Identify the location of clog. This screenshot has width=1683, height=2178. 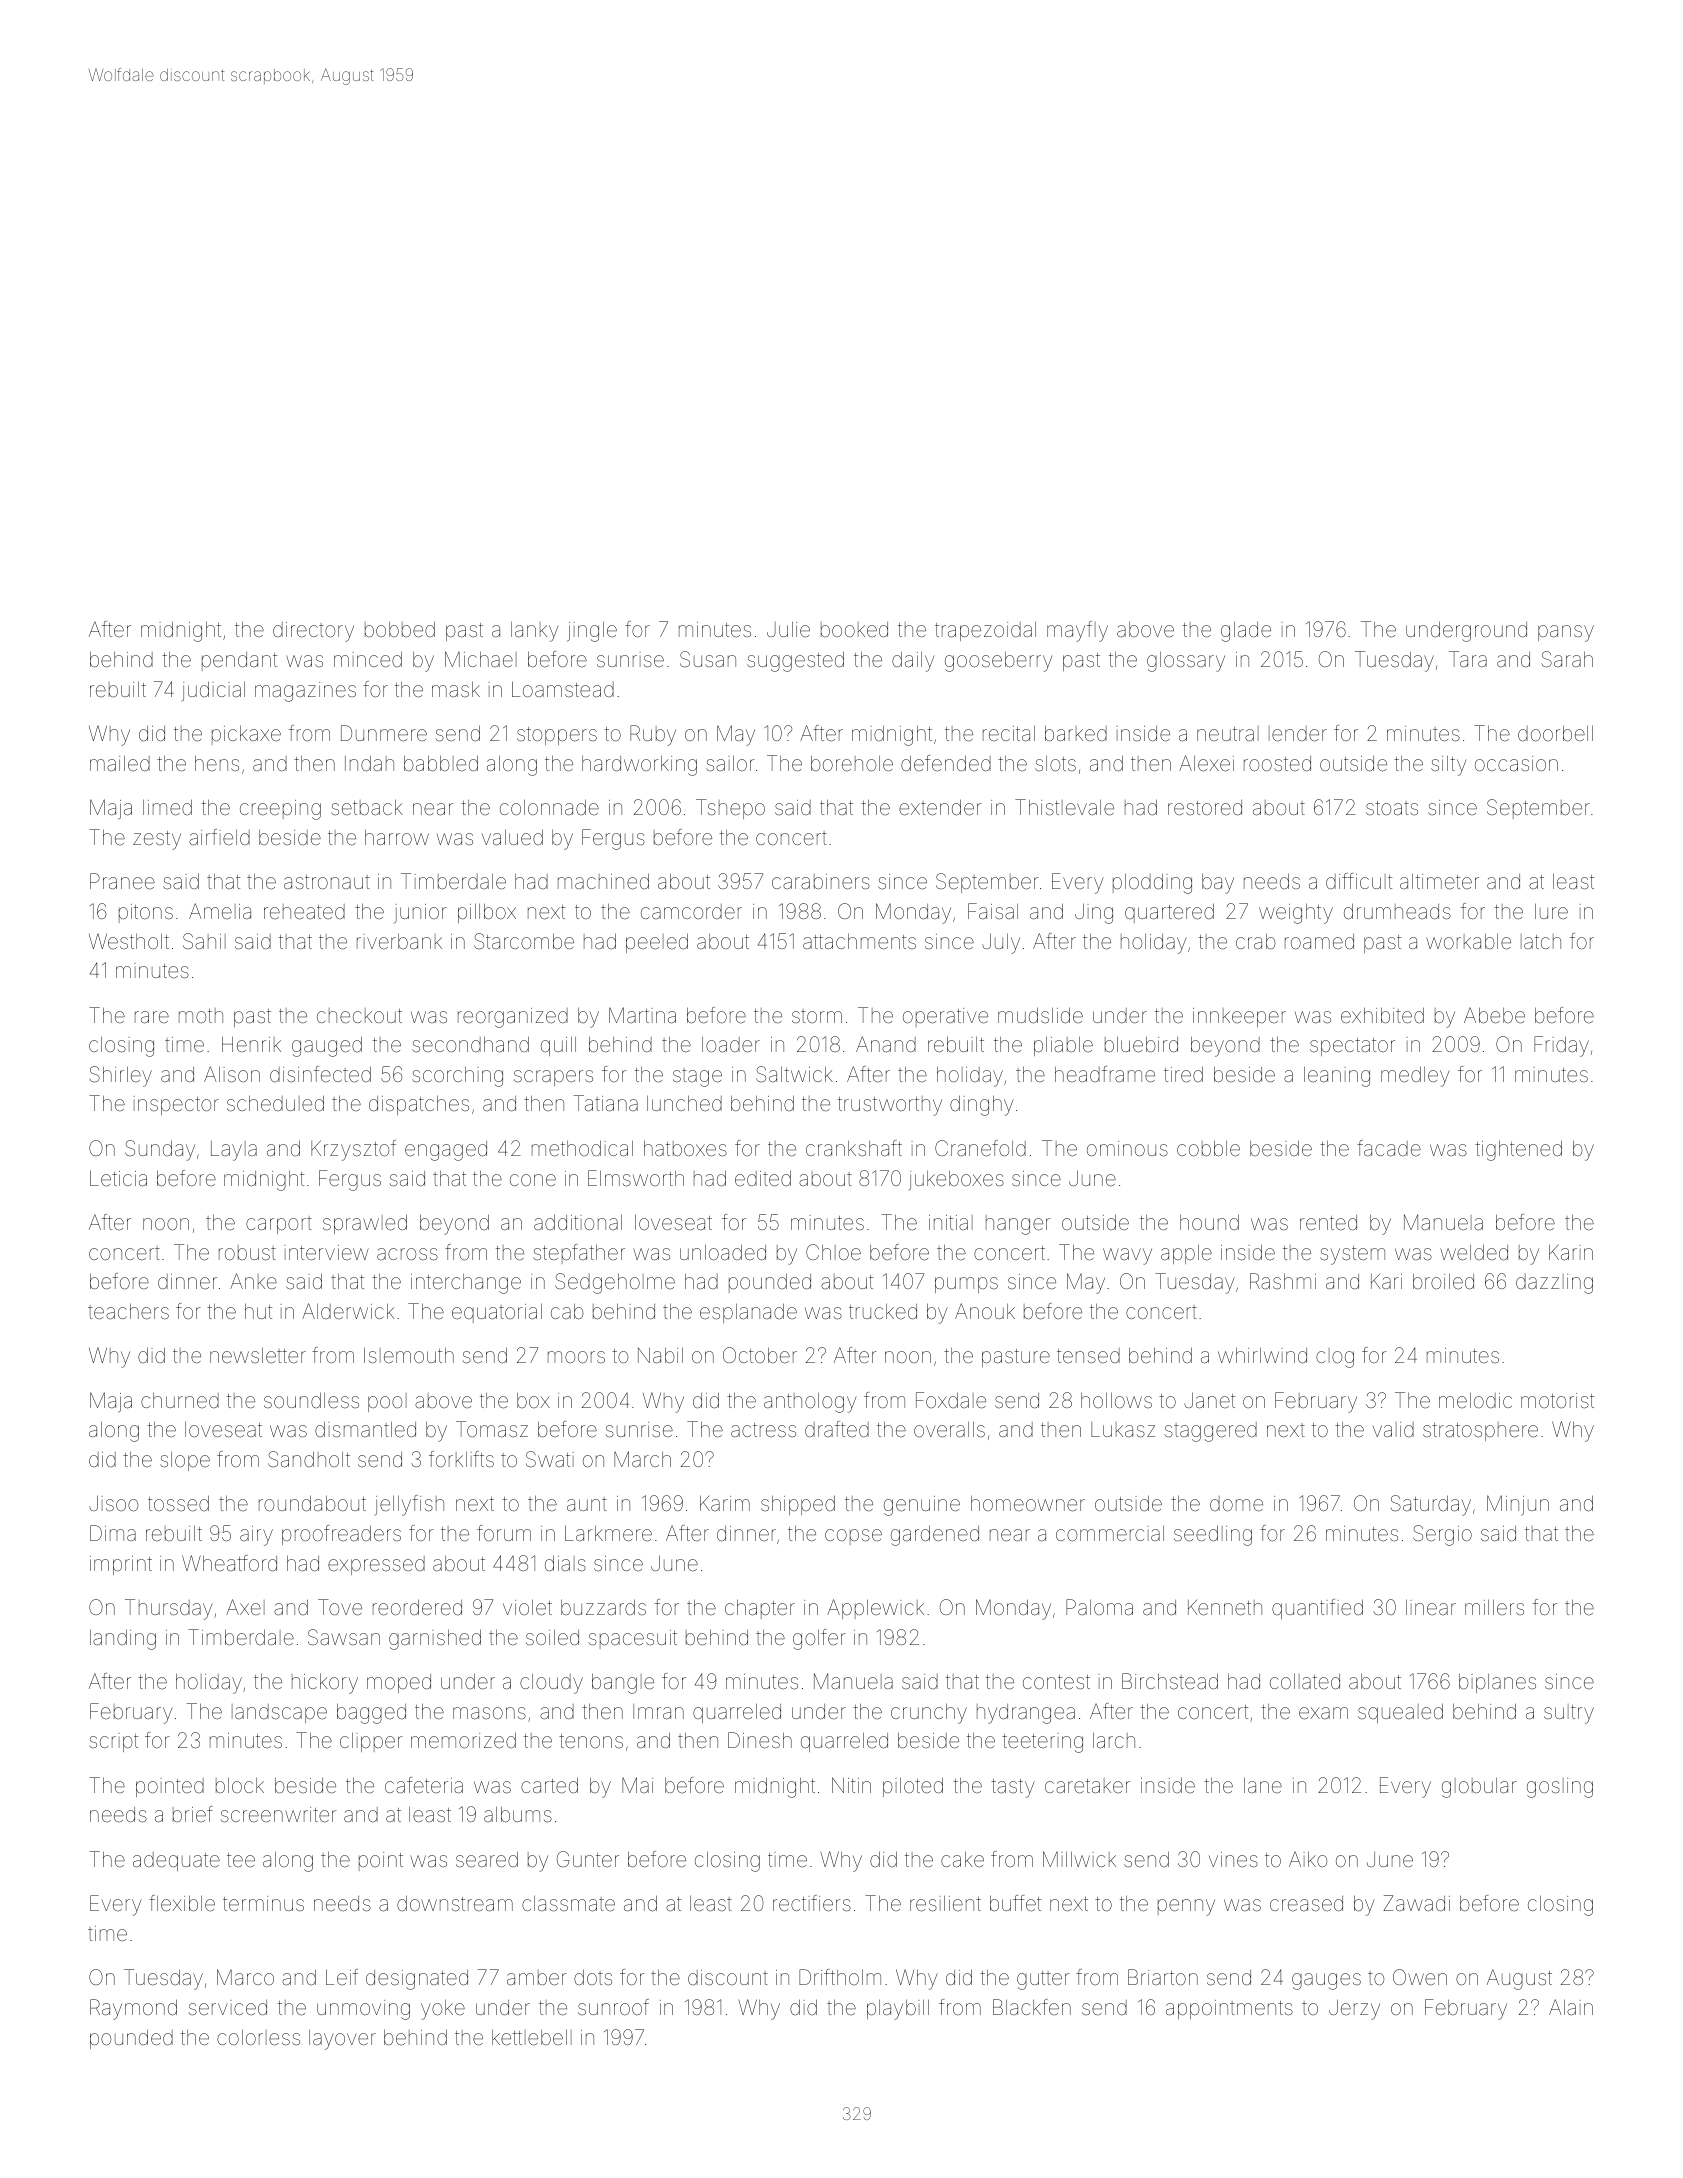
(1335, 1358).
